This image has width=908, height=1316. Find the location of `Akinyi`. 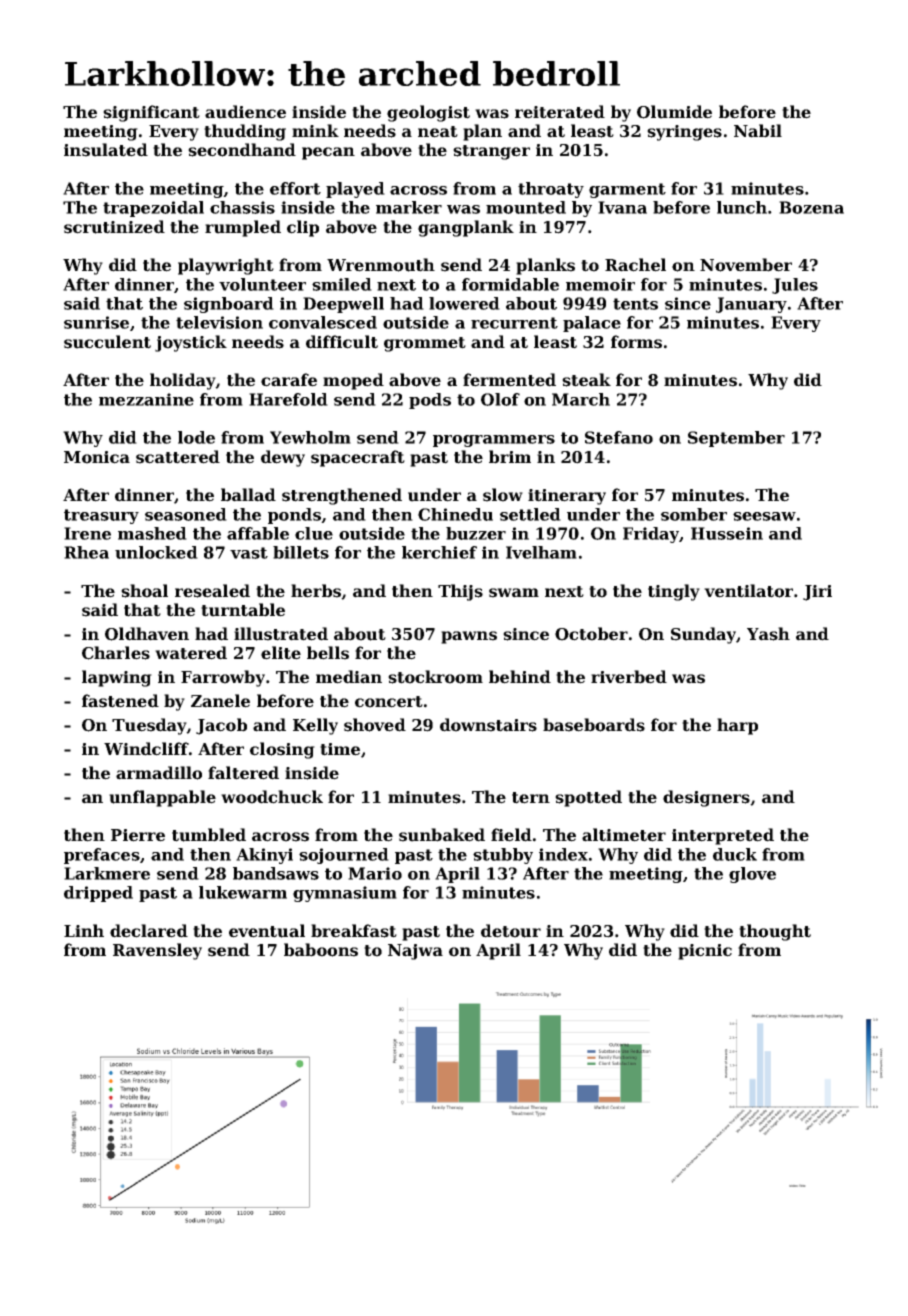

Akinyi is located at coordinates (264, 856).
